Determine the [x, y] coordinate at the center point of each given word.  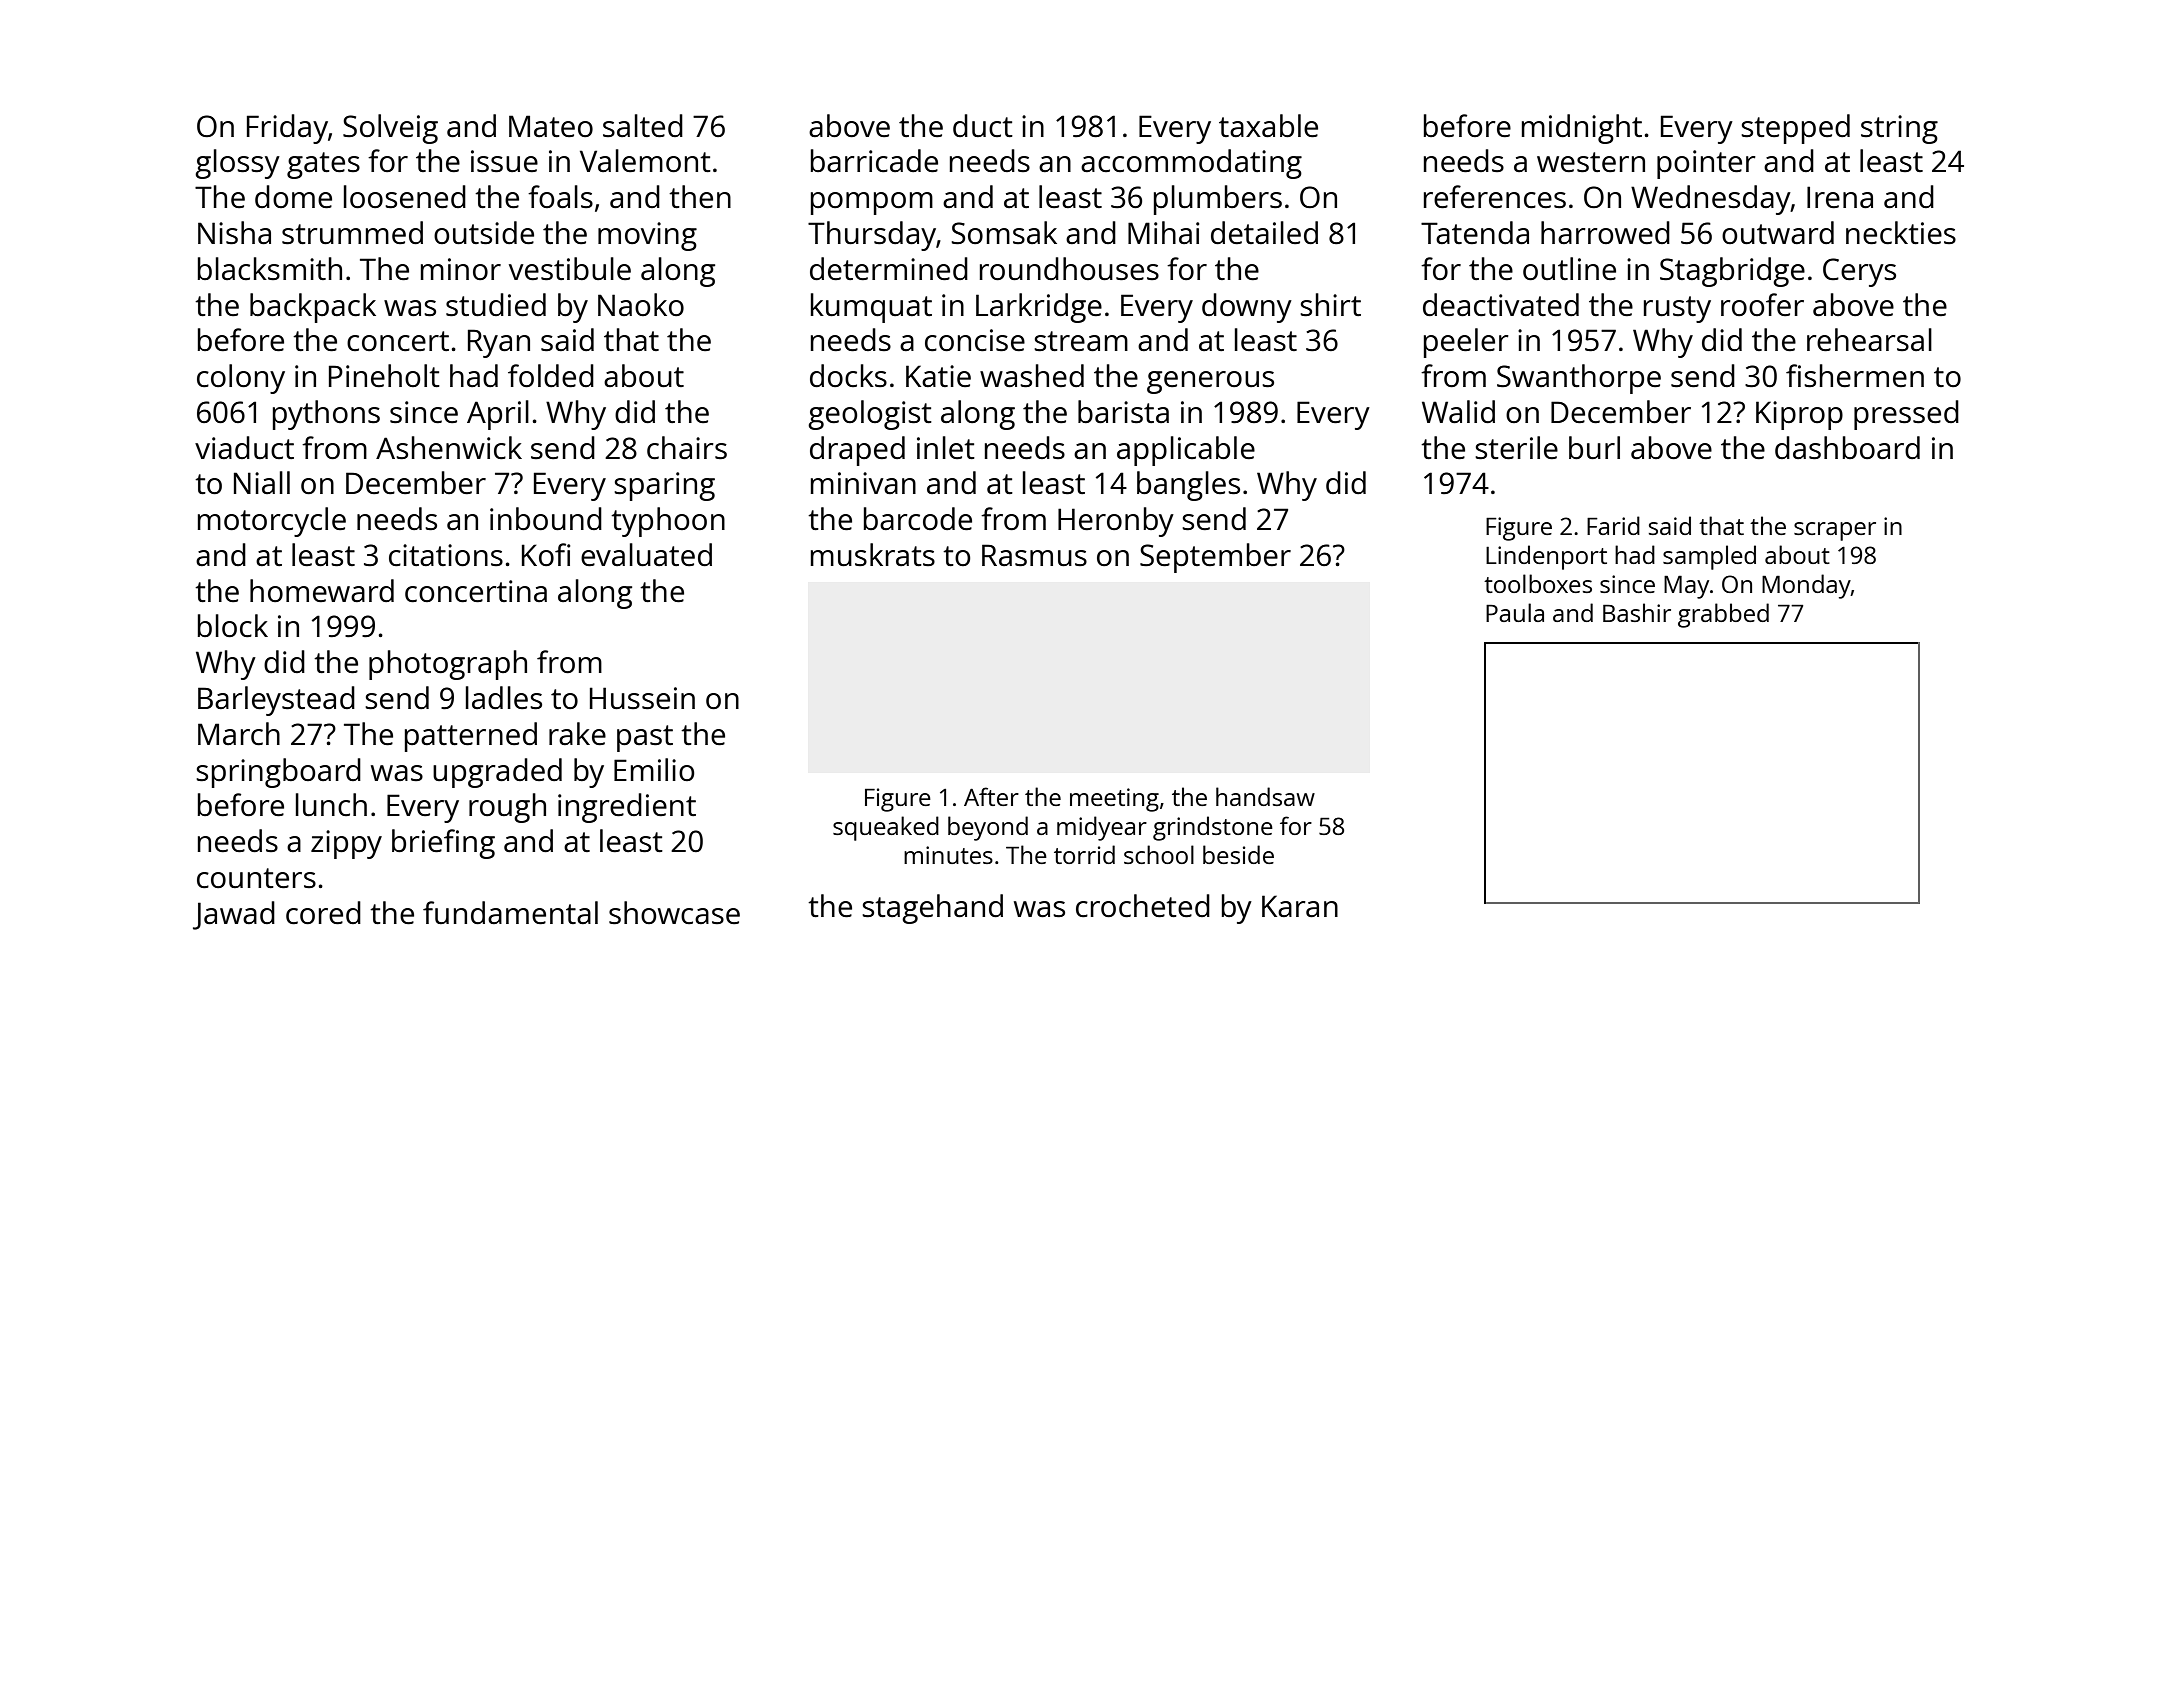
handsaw [1265, 796]
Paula [1515, 612]
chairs [687, 448]
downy [1247, 308]
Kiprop [1799, 415]
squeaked [886, 828]
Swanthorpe [1579, 379]
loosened [405, 197]
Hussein [642, 698]
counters [256, 878]
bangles [1188, 486]
